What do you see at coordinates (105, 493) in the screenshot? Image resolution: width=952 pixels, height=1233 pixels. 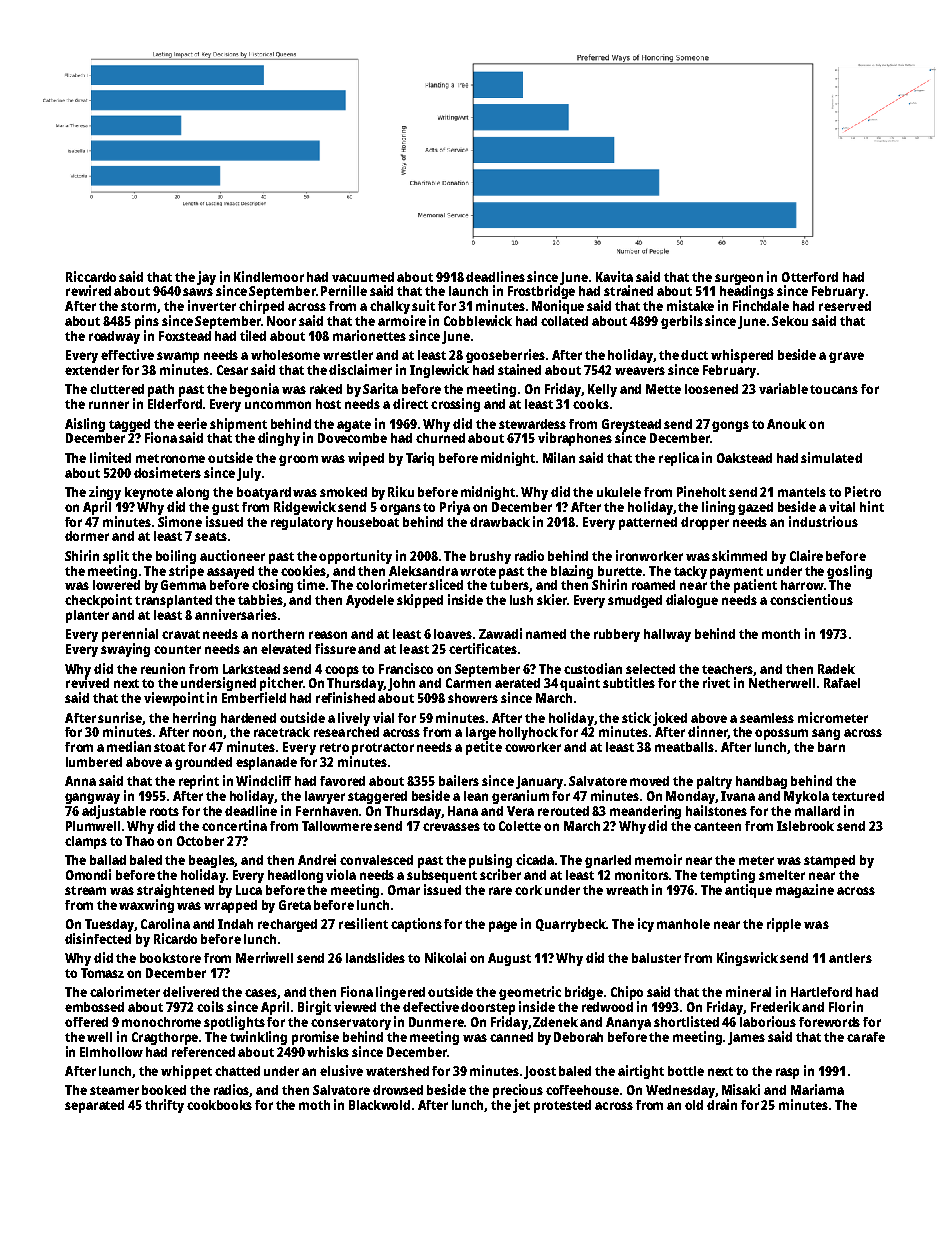 I see `zingy` at bounding box center [105, 493].
